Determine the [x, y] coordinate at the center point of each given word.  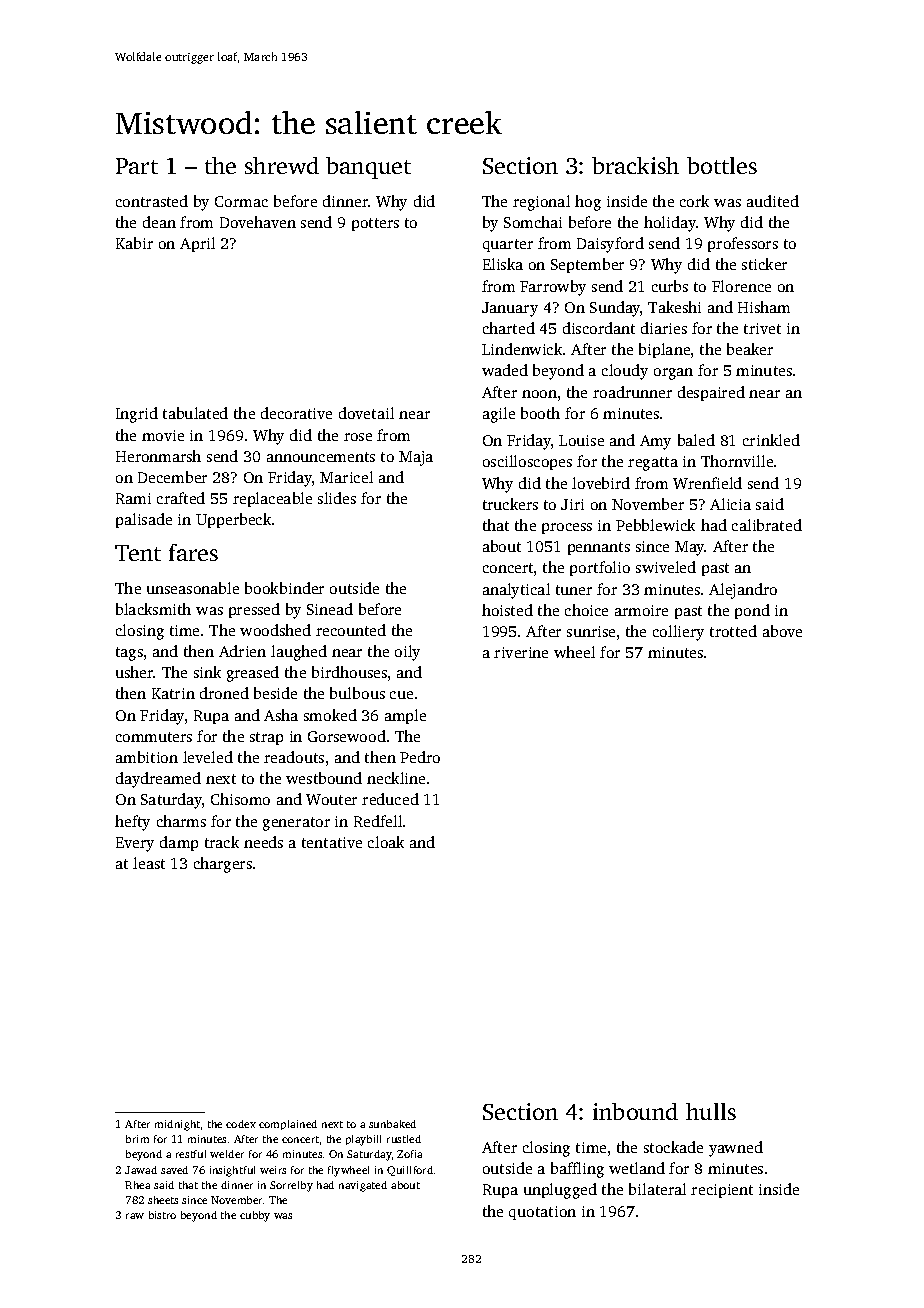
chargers [223, 865]
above [782, 631]
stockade [673, 1147]
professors [743, 244]
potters [375, 224]
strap [266, 738]
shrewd [282, 165]
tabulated [195, 413]
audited [773, 201]
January [510, 309]
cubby [255, 1216]
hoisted [507, 610]
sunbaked [392, 1124]
